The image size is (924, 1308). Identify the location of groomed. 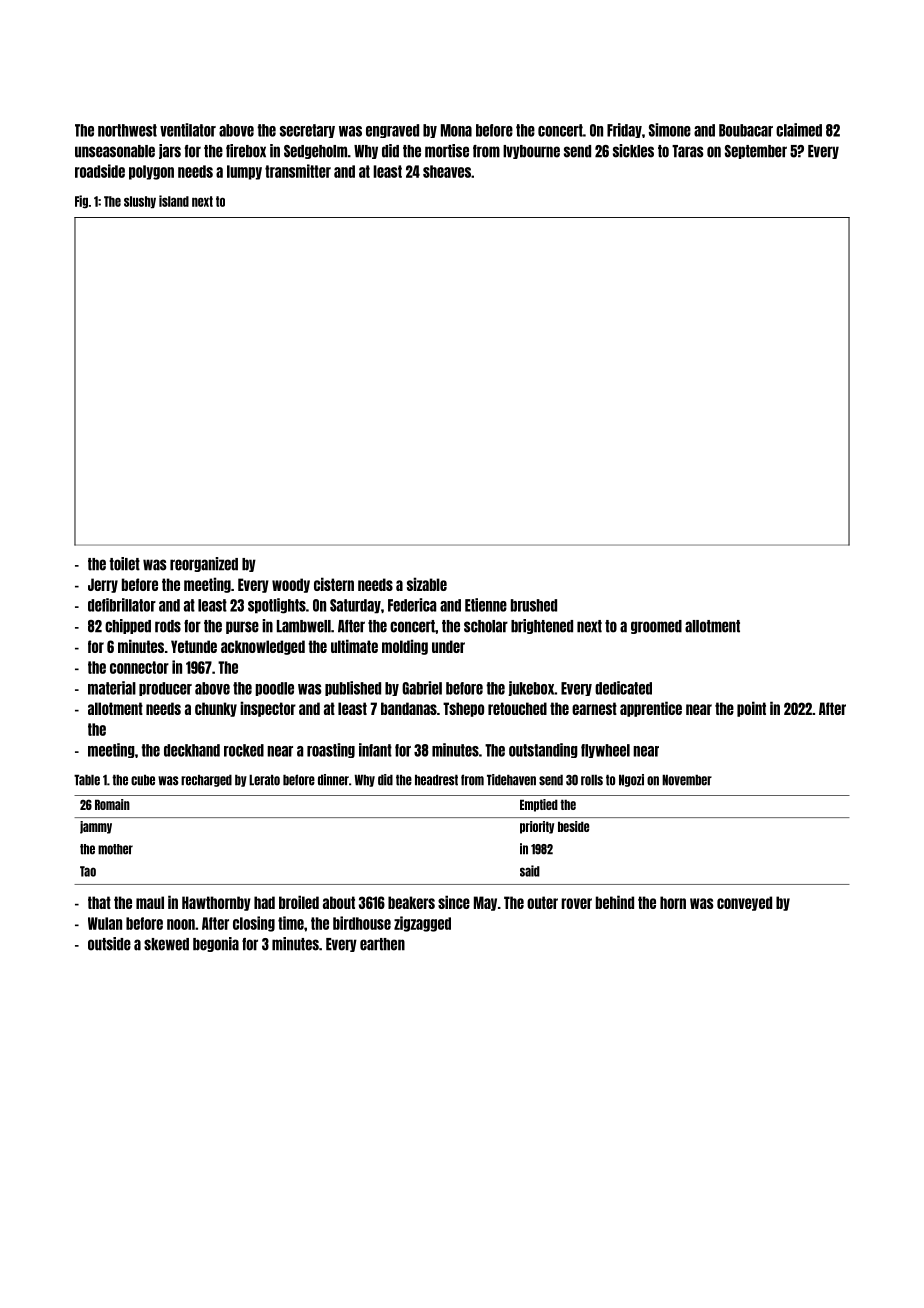
(656, 627).
